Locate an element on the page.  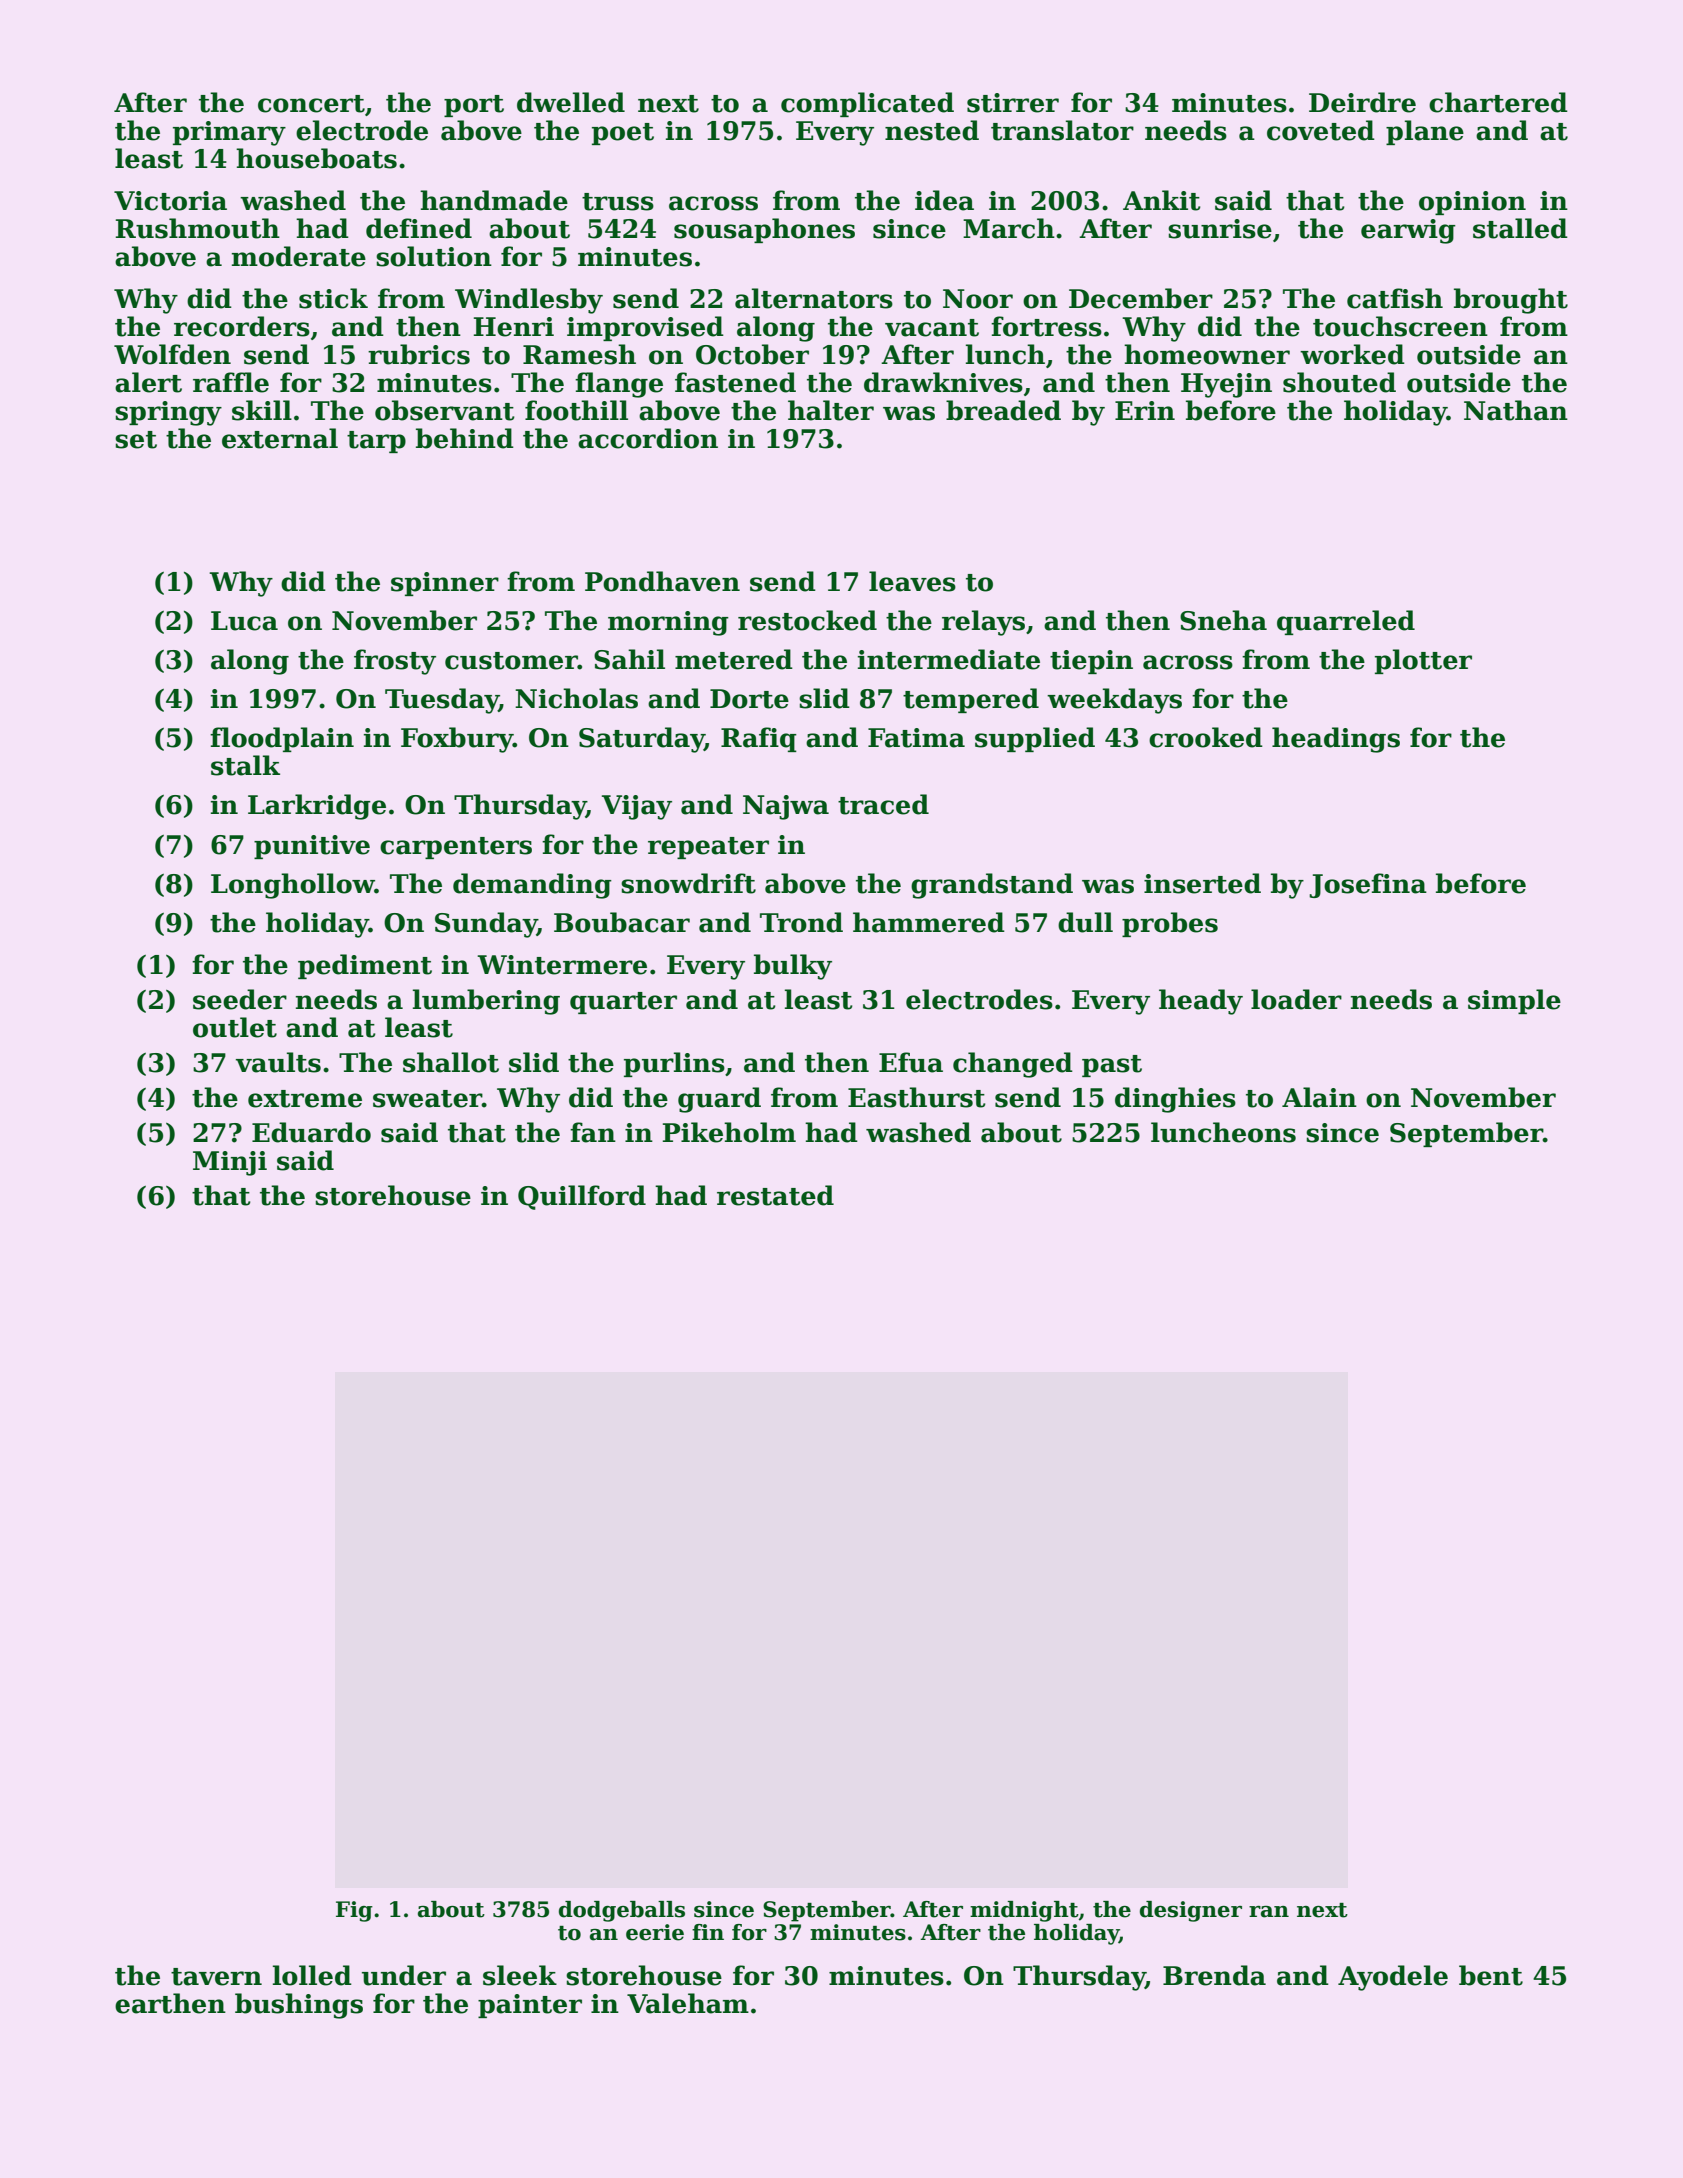
dwelled is located at coordinates (571, 102).
